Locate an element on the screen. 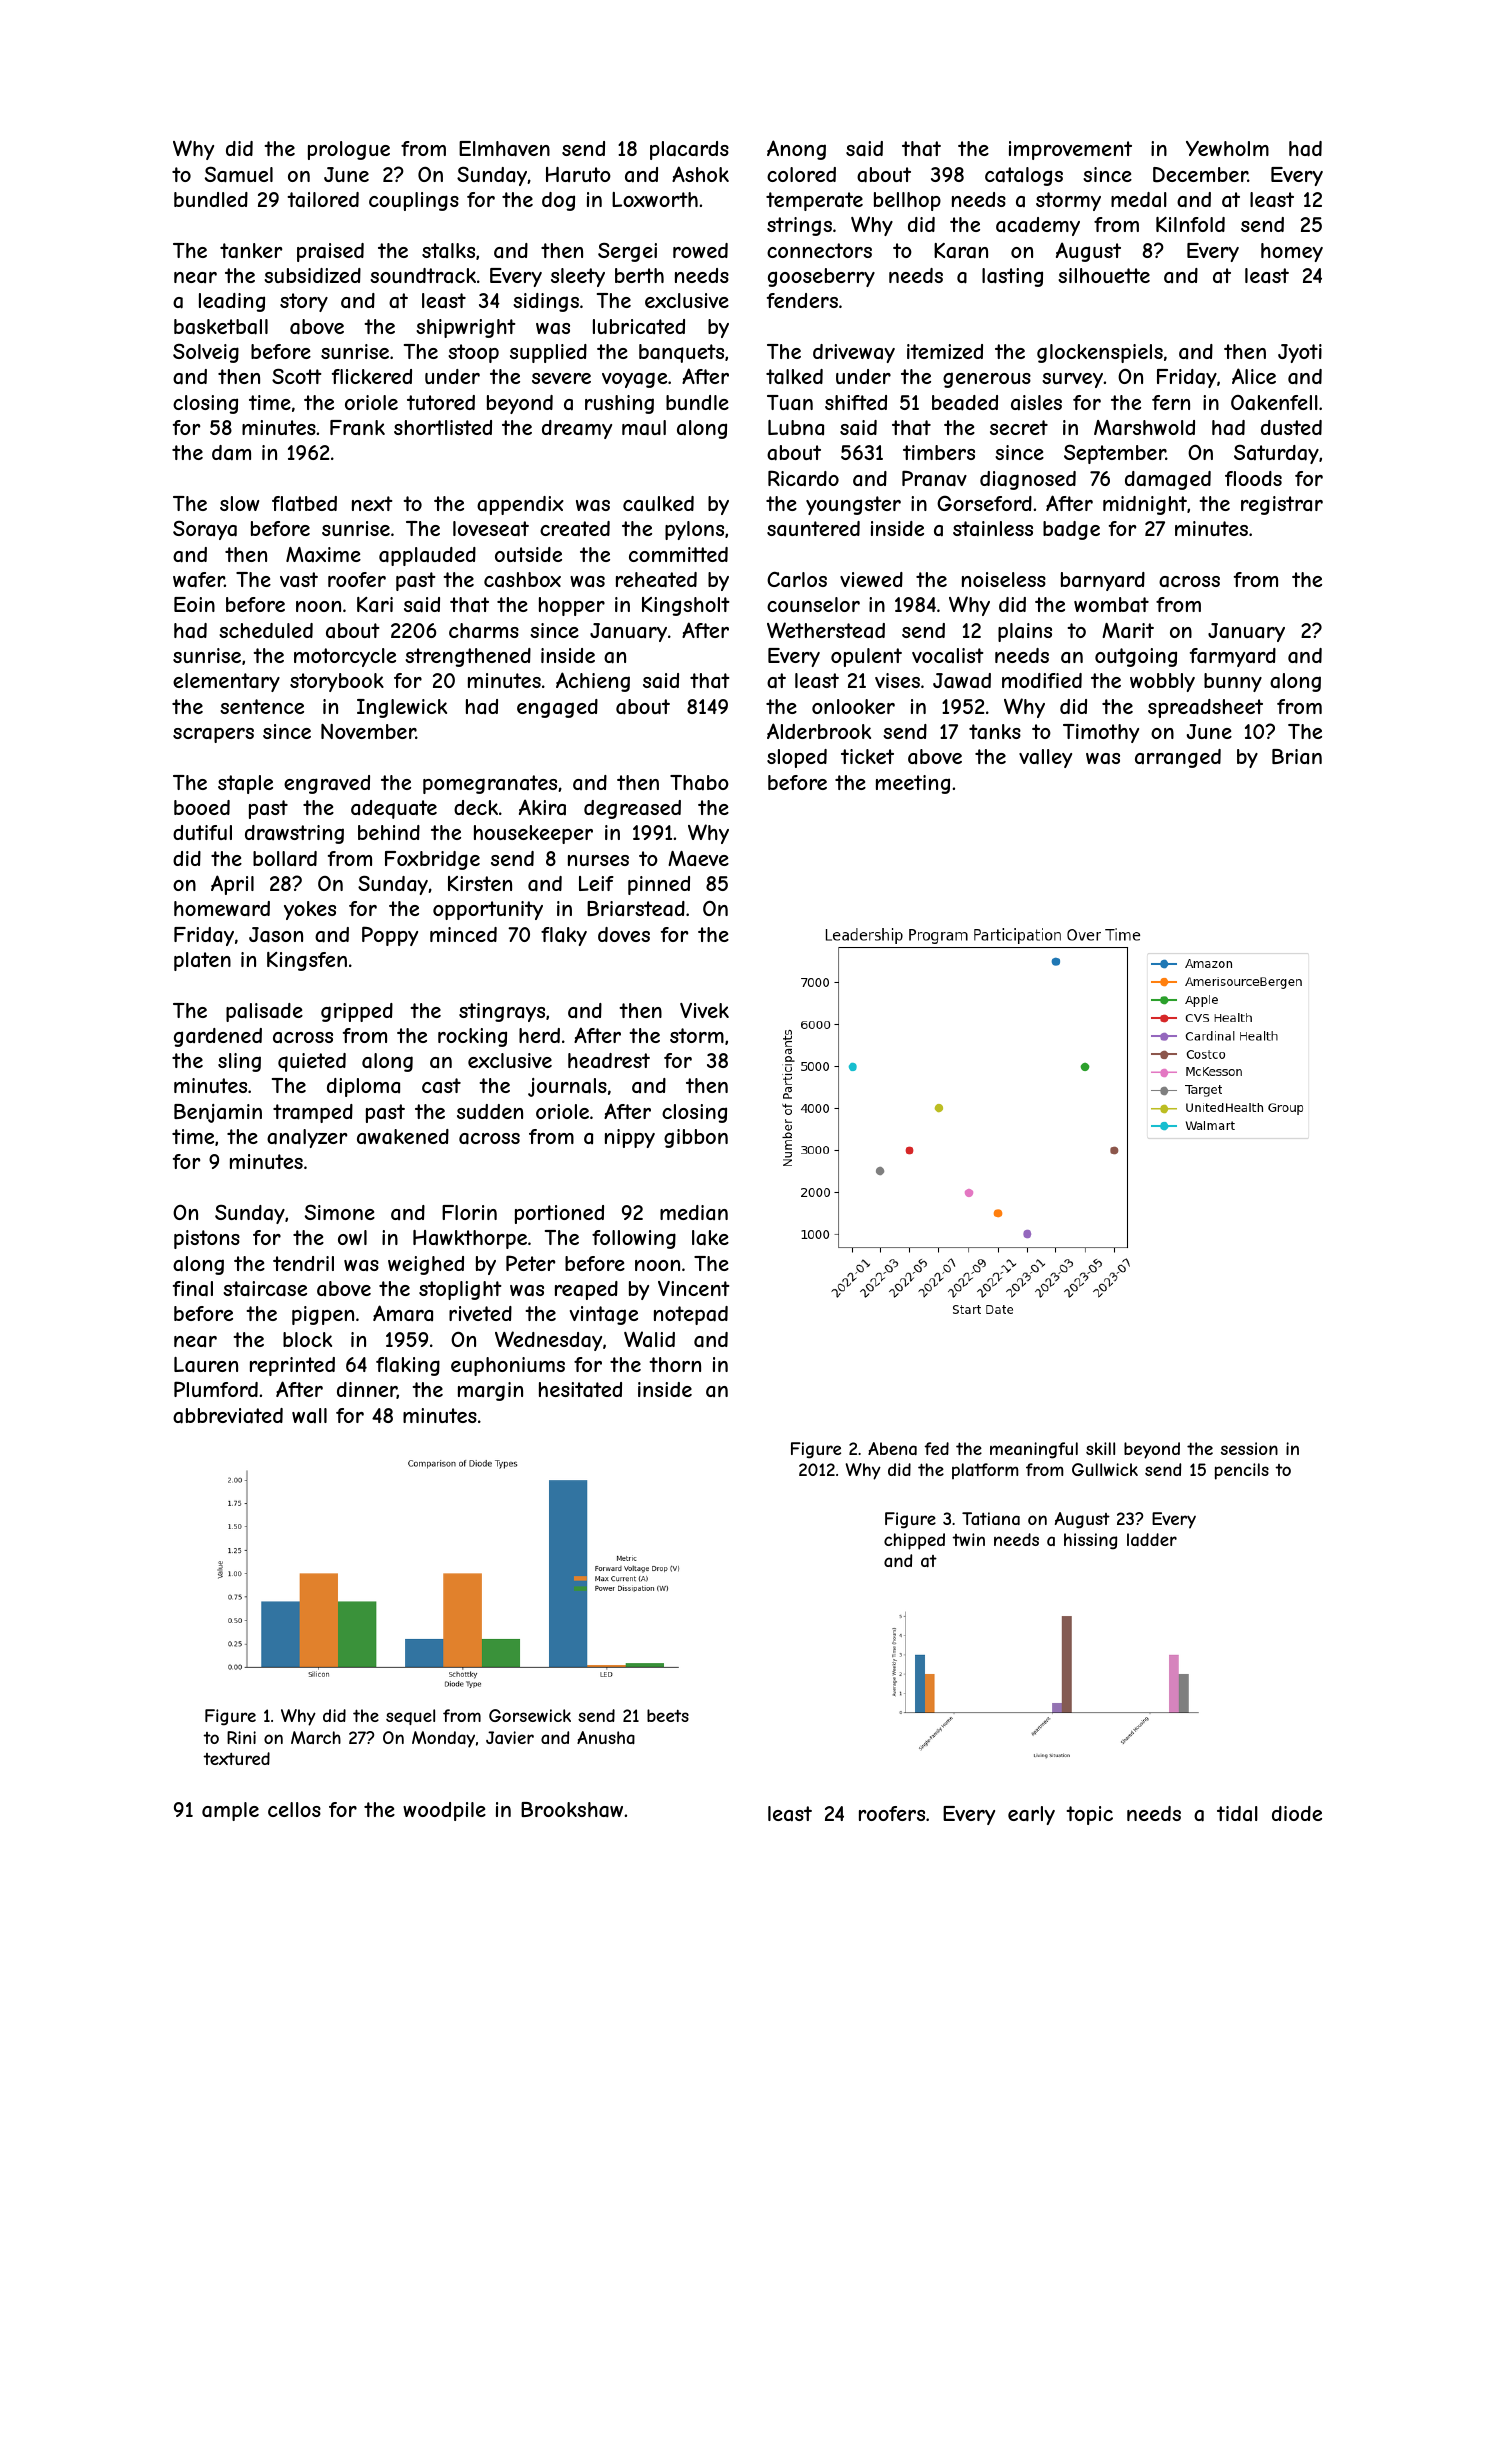  prologue is located at coordinates (349, 150).
